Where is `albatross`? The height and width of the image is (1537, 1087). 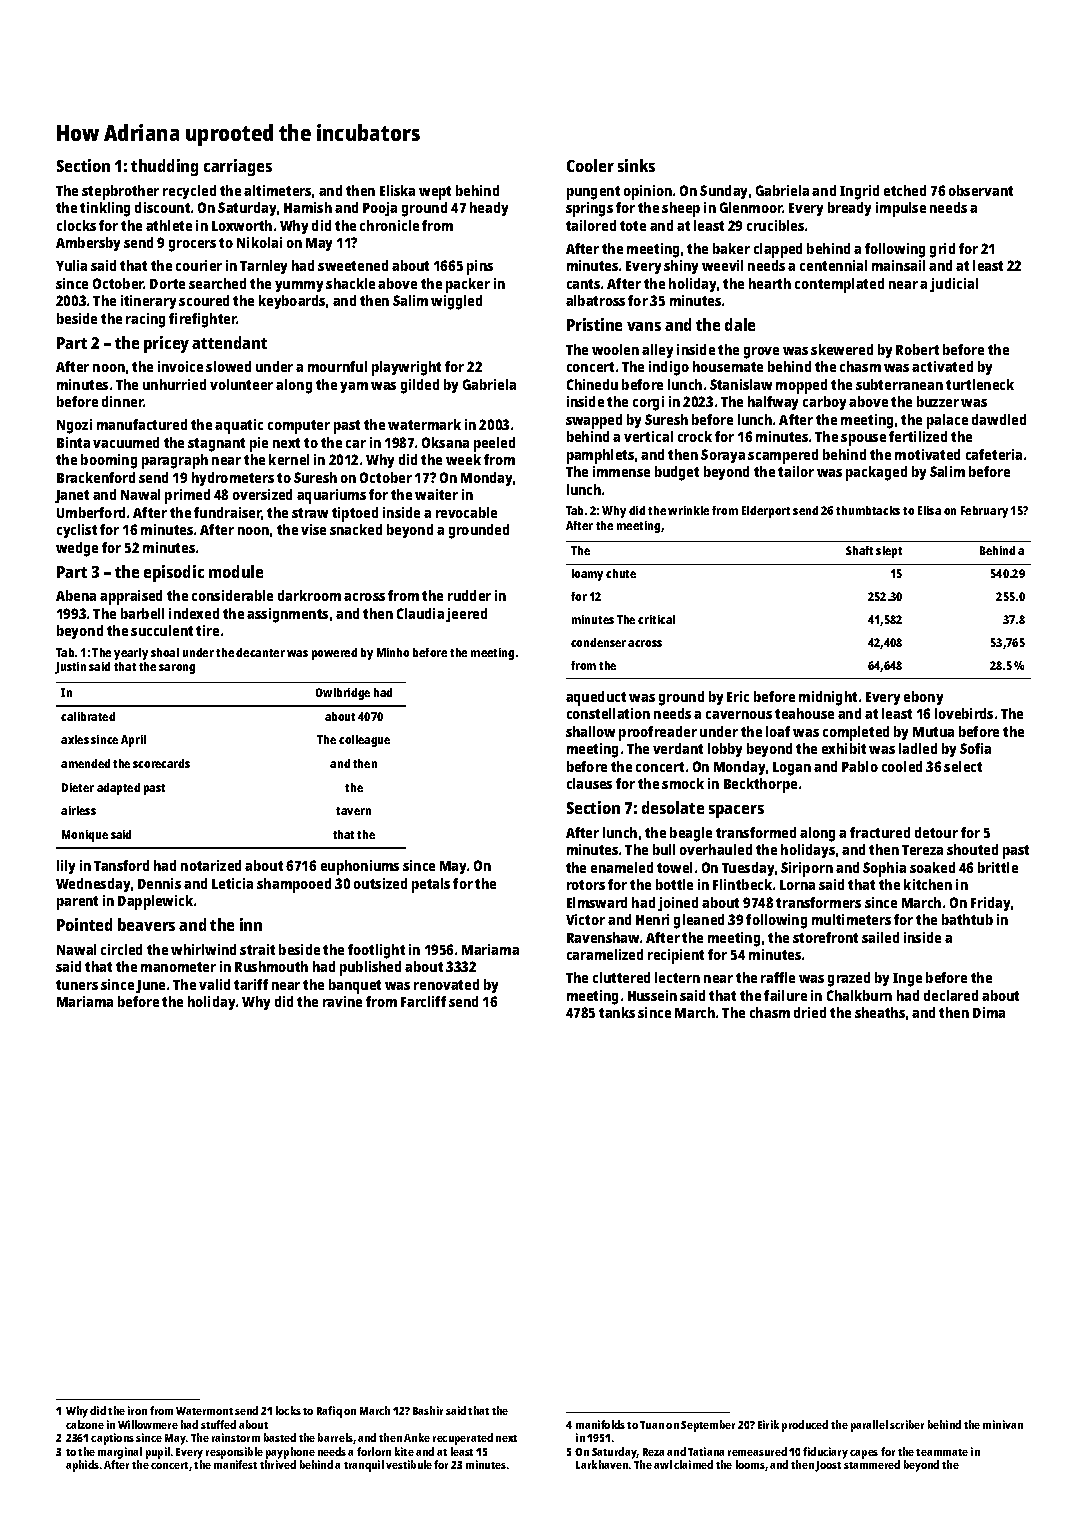 albatross is located at coordinates (595, 300).
